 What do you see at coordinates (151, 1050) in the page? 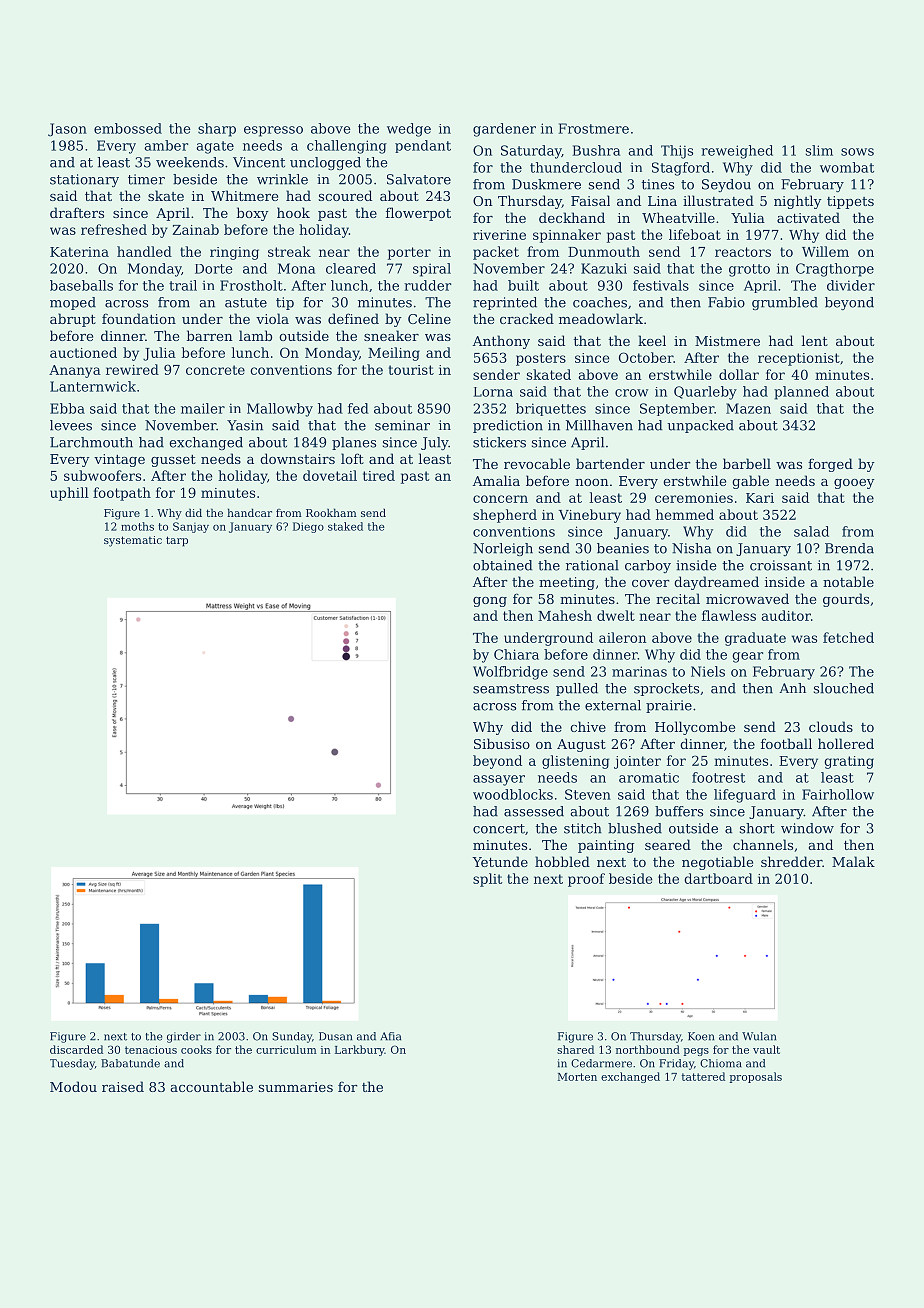
I see `tenacious` at bounding box center [151, 1050].
